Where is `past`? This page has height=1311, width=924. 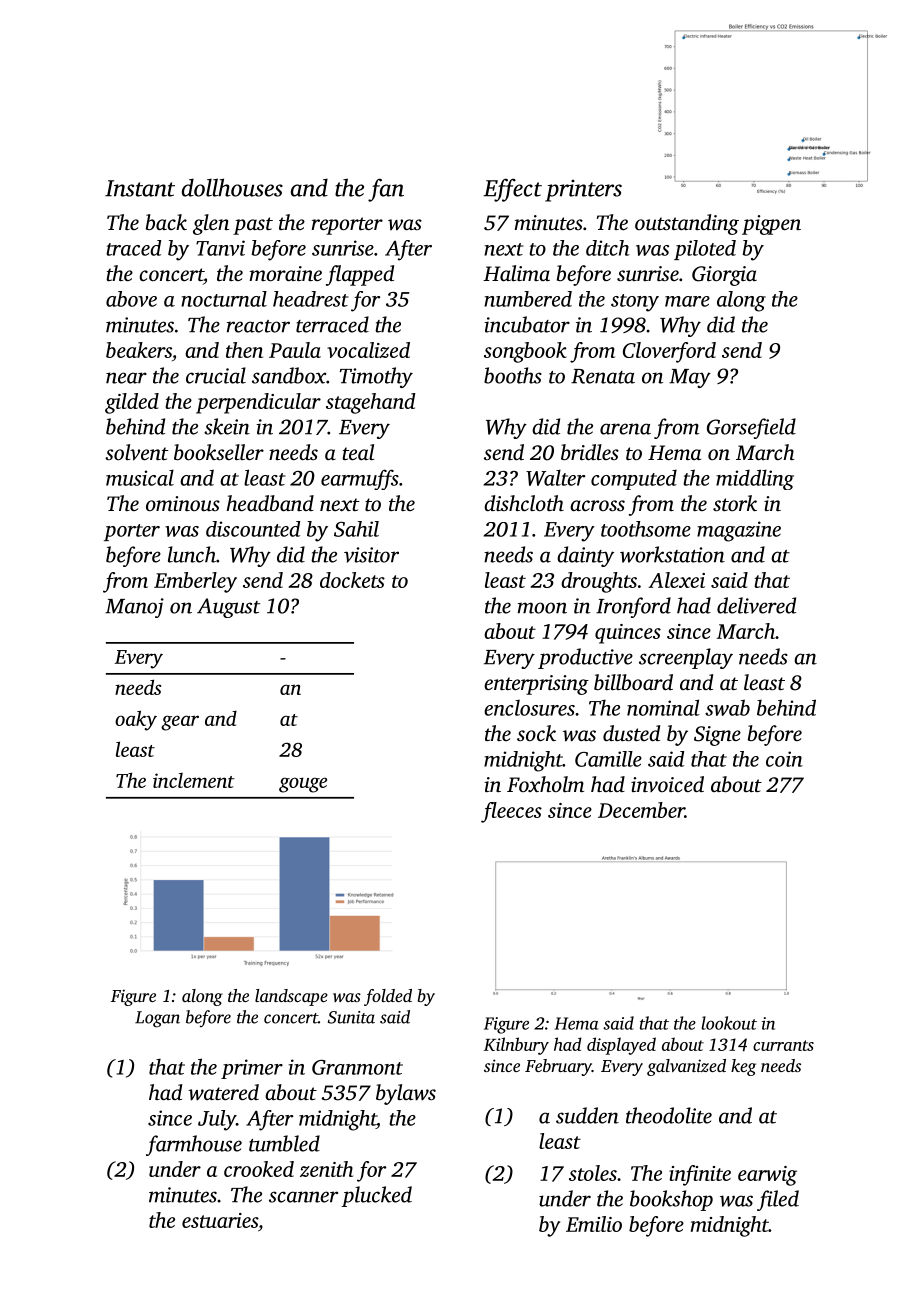
past is located at coordinates (253, 226).
